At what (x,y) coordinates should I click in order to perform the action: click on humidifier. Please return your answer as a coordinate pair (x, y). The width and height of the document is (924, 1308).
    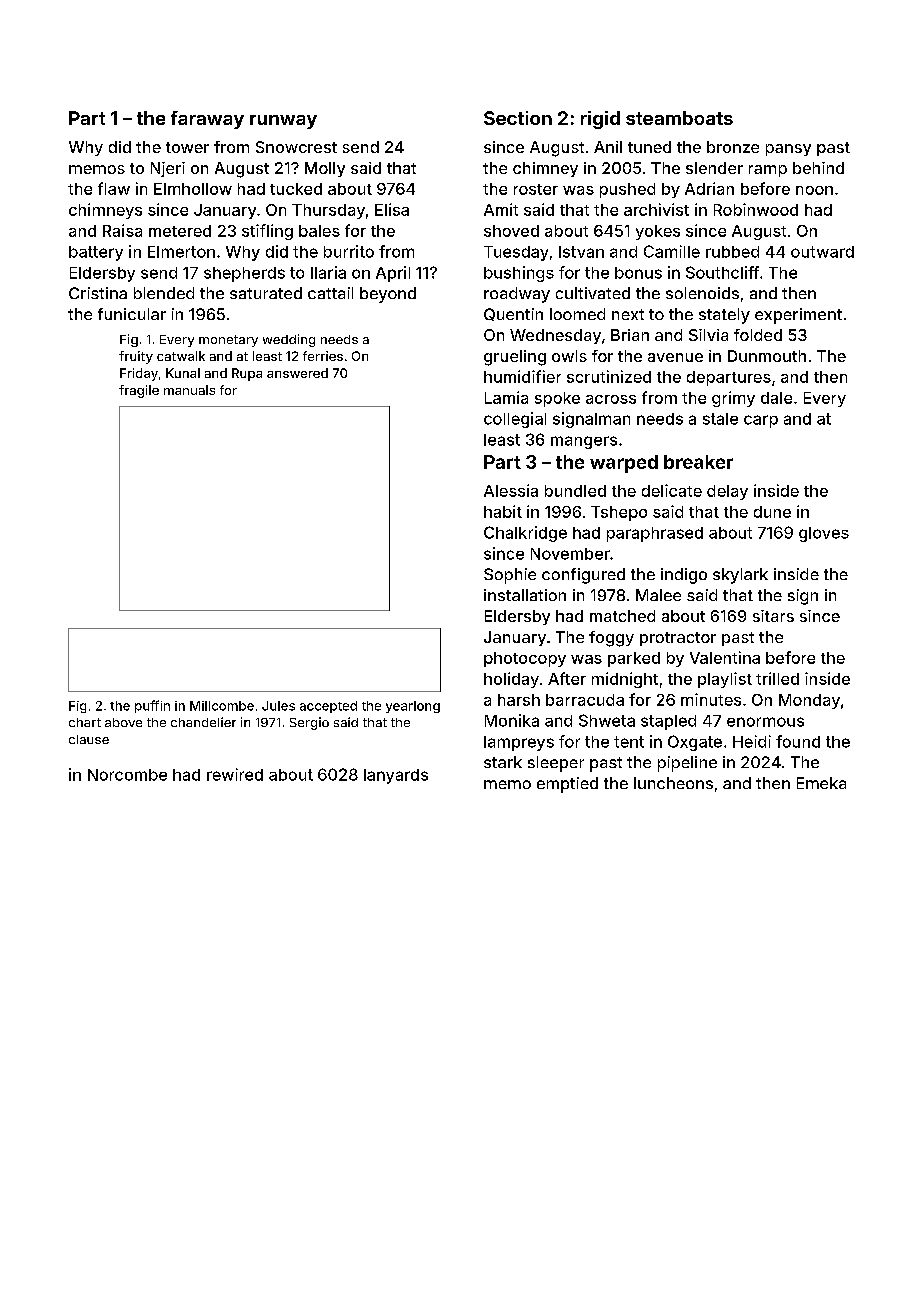
    Looking at the image, I should click on (522, 376).
